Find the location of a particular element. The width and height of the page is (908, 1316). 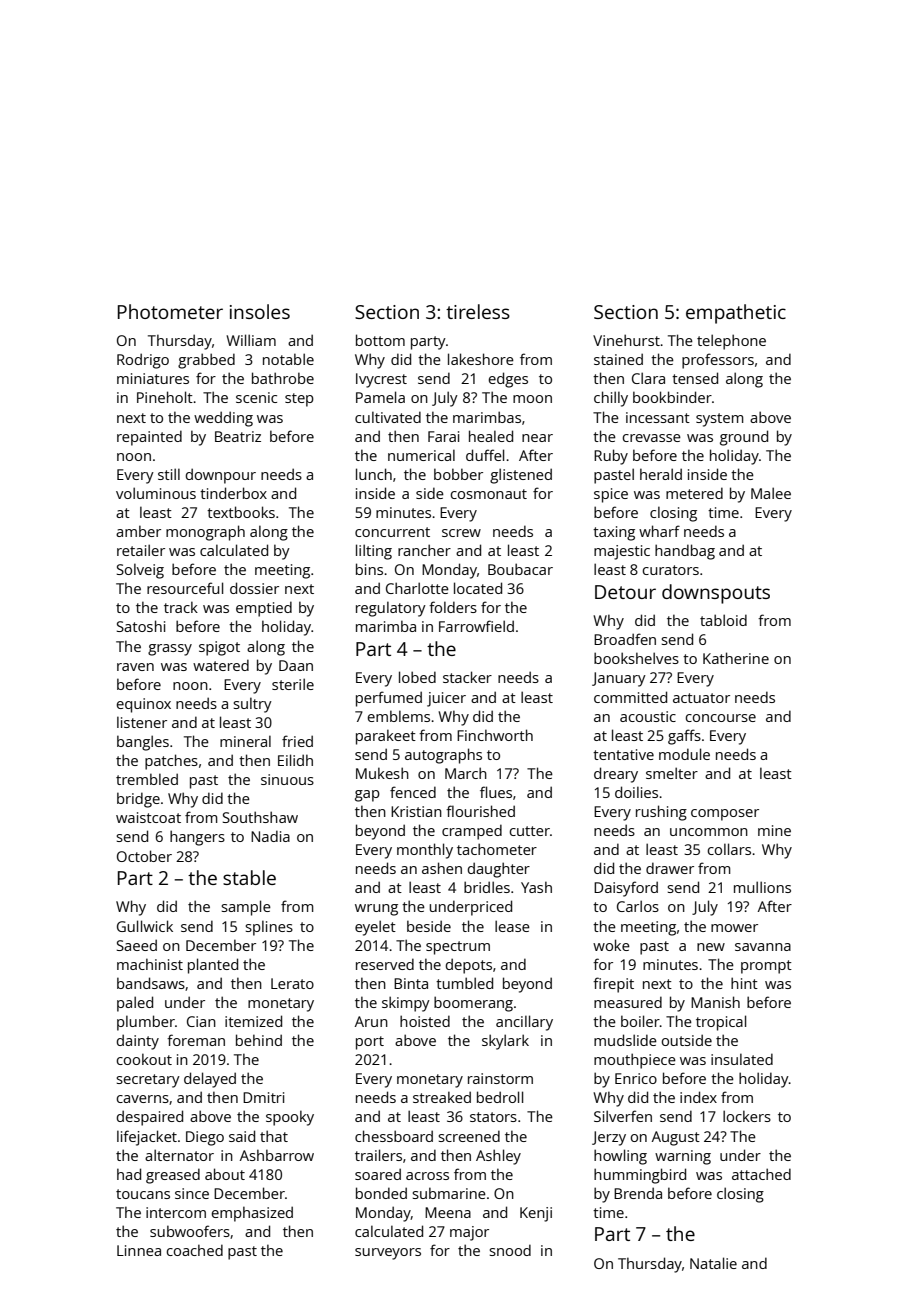

Gullwick is located at coordinates (145, 926).
